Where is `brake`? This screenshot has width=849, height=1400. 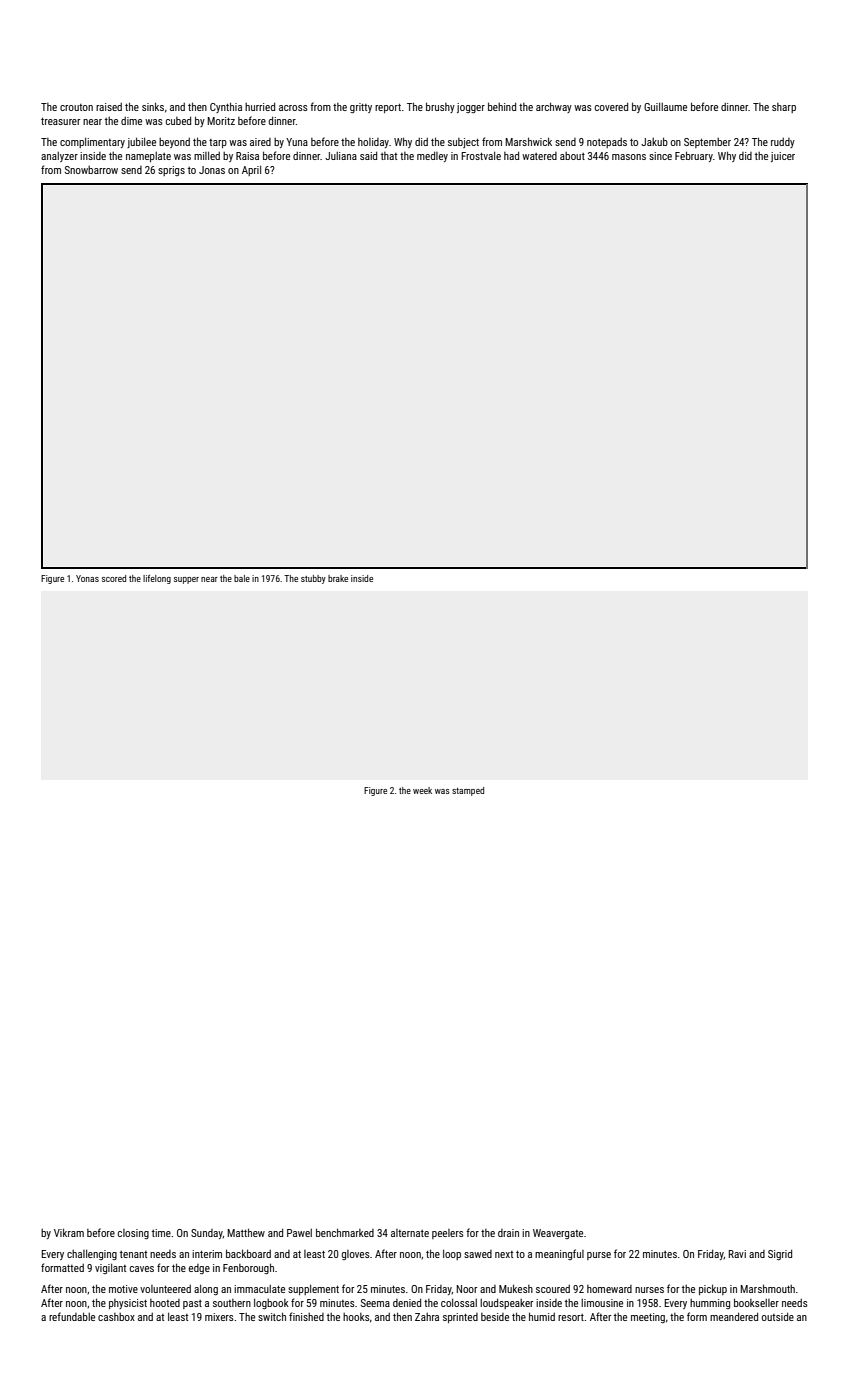
brake is located at coordinates (338, 578).
